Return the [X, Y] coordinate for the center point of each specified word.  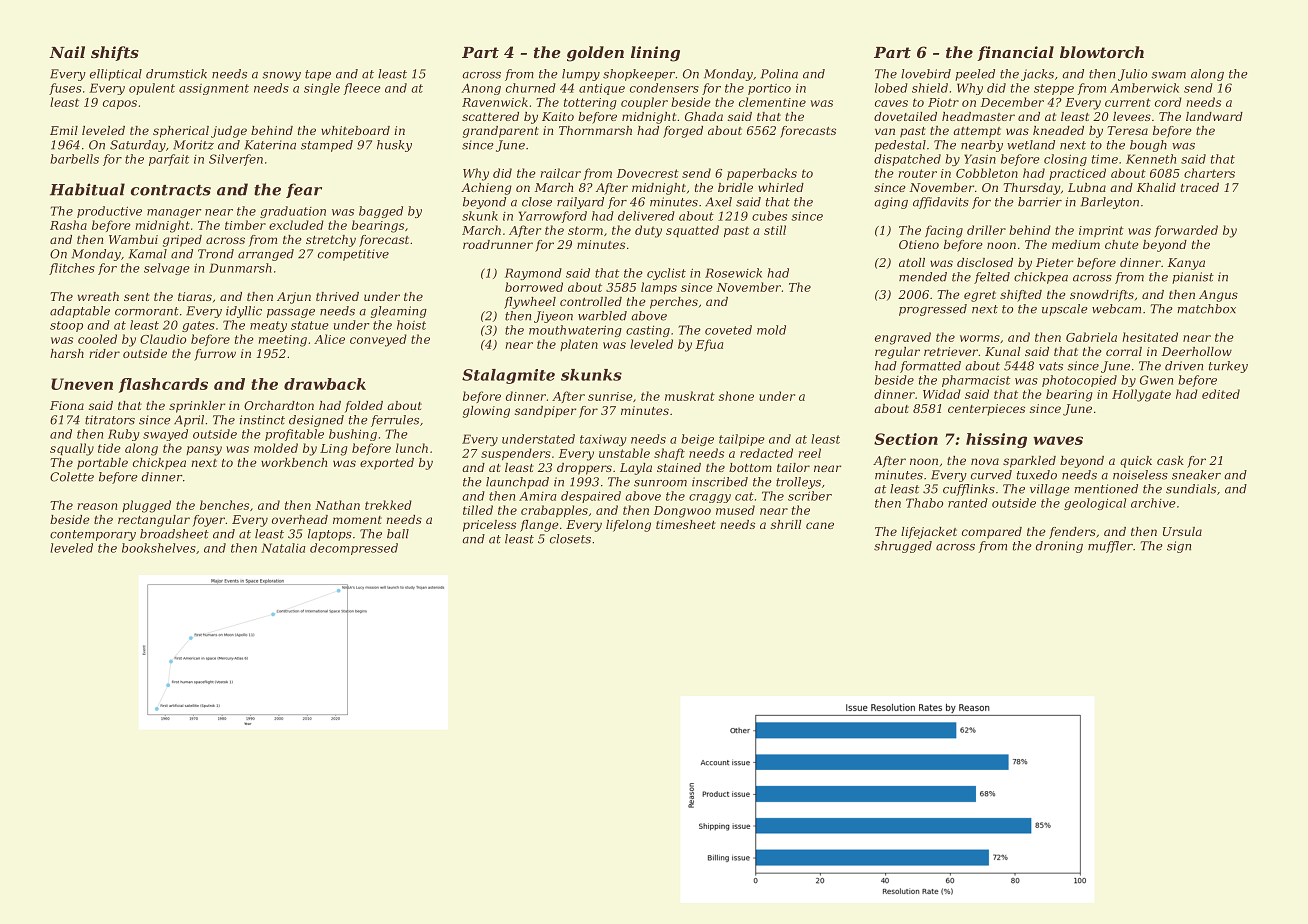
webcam [1116, 309]
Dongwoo [682, 512]
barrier [1040, 202]
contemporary [93, 535]
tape [318, 75]
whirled [781, 187]
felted [992, 278]
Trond [216, 254]
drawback [325, 384]
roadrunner [498, 244]
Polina [779, 74]
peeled [975, 75]
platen [579, 345]
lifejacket [929, 533]
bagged [381, 212]
